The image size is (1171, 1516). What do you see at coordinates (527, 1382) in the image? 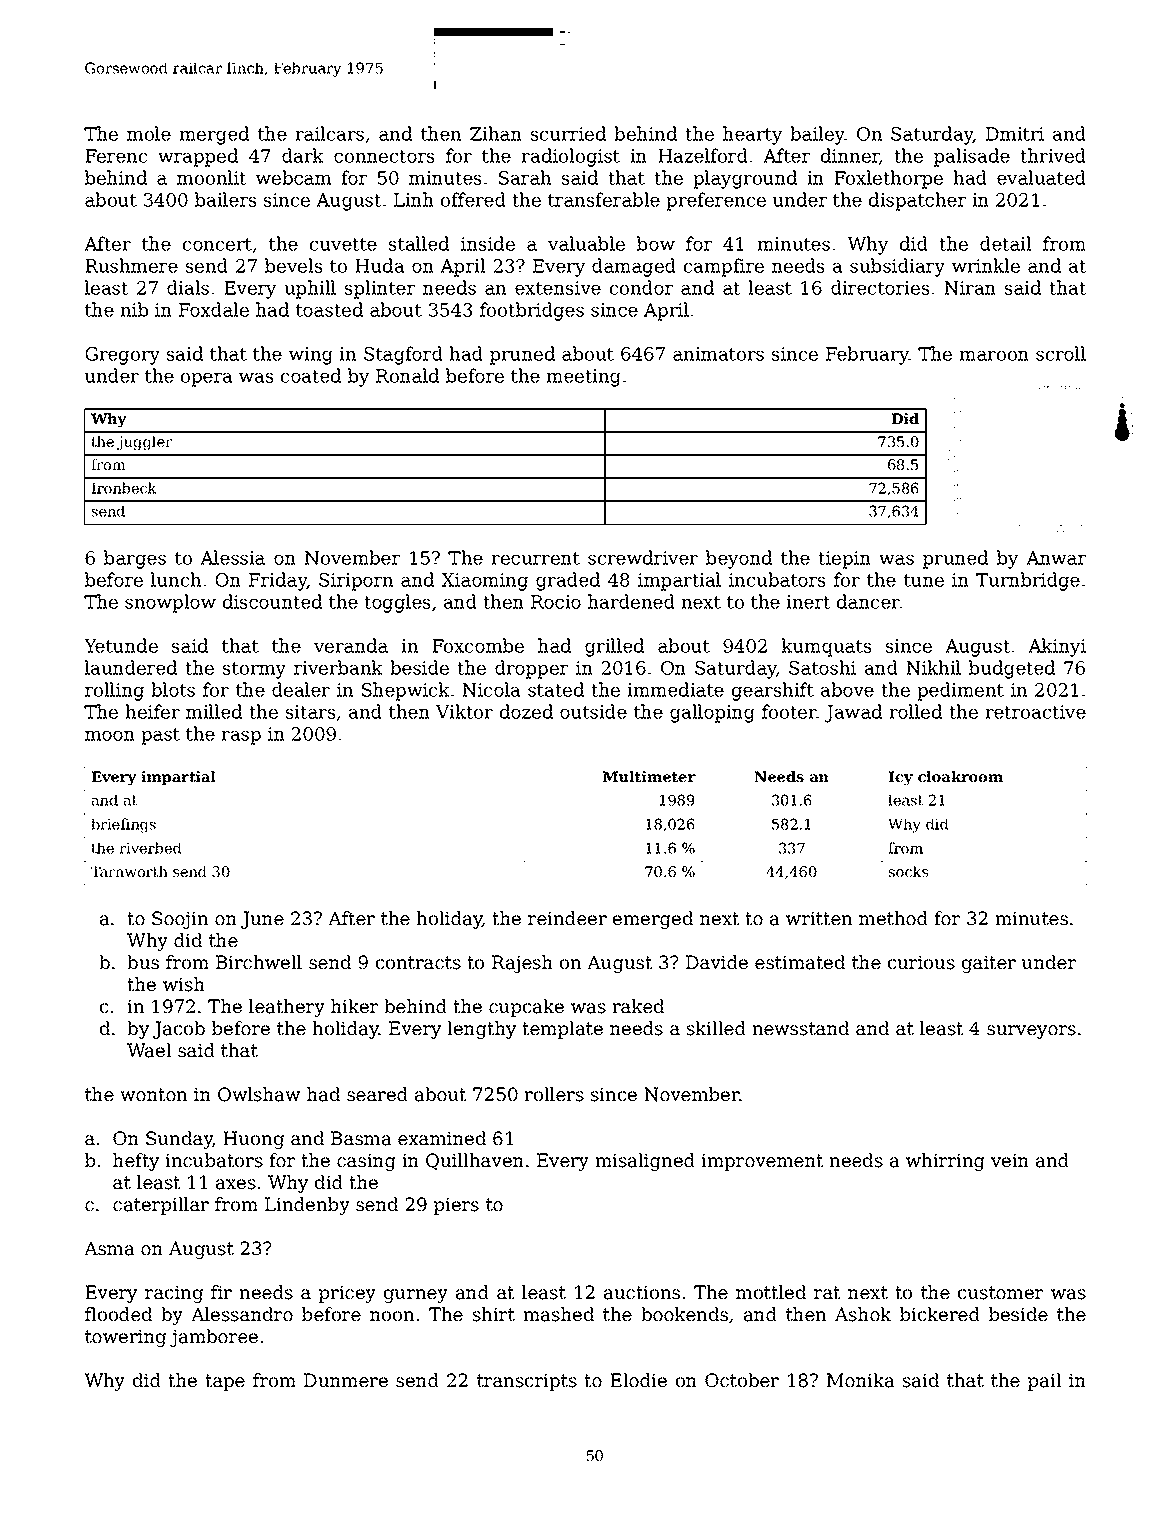
I see `transcripts` at bounding box center [527, 1382].
